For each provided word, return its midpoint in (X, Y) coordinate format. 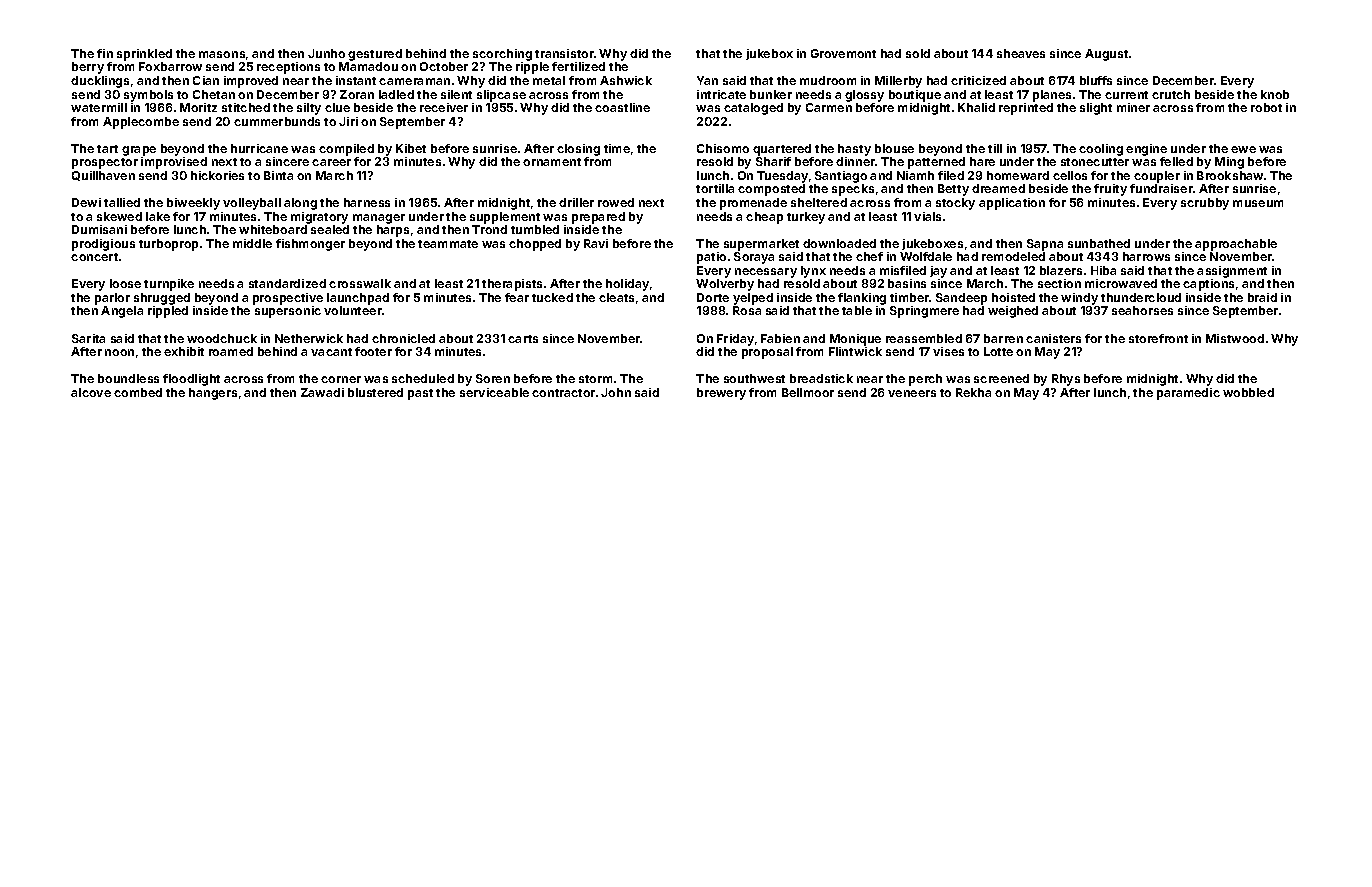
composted (771, 190)
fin (105, 53)
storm (595, 379)
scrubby (1205, 204)
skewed (119, 216)
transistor (564, 53)
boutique (915, 96)
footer (373, 351)
